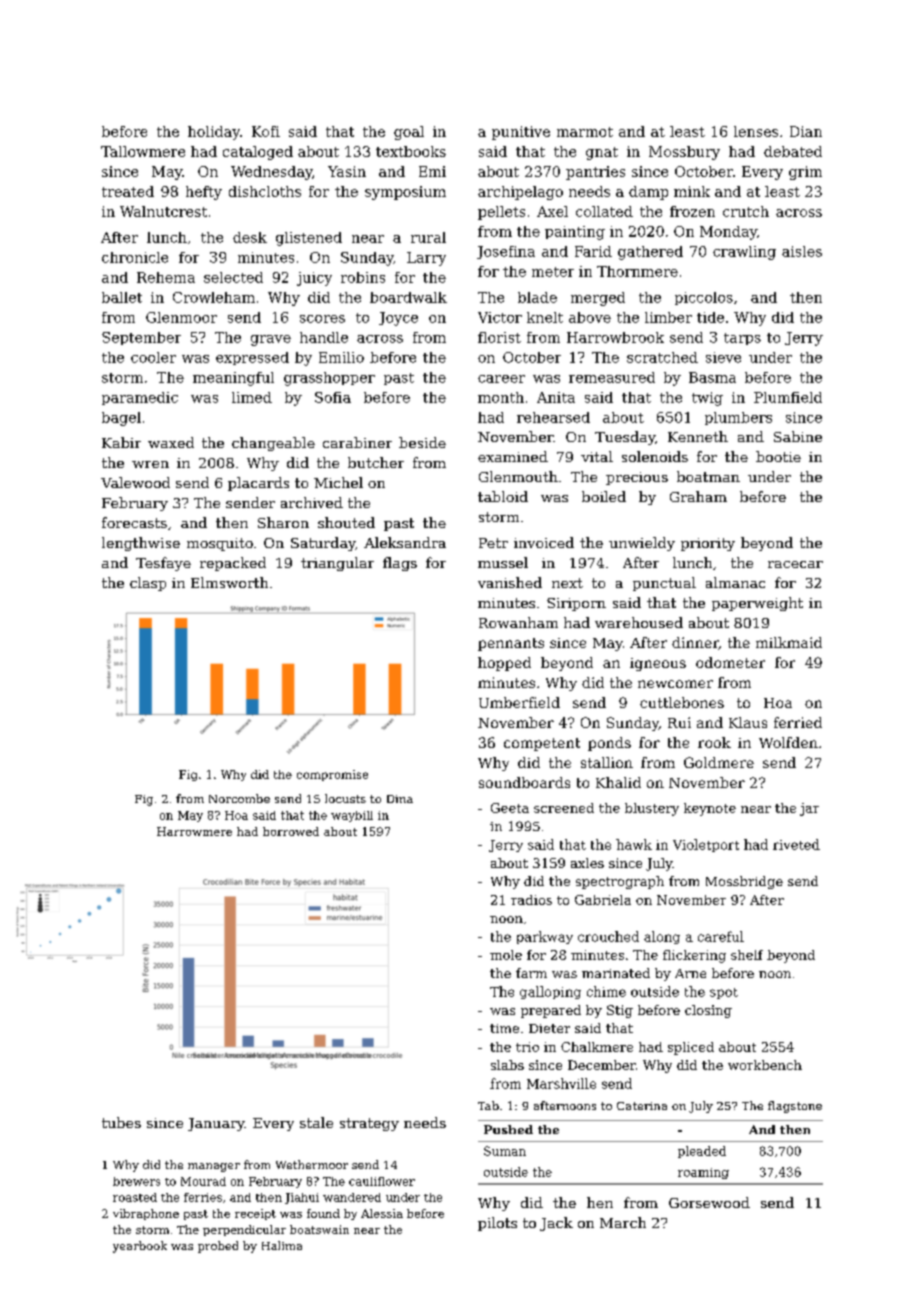 This image has height=1308, width=924. I want to click on Gorsewood, so click(709, 1202).
